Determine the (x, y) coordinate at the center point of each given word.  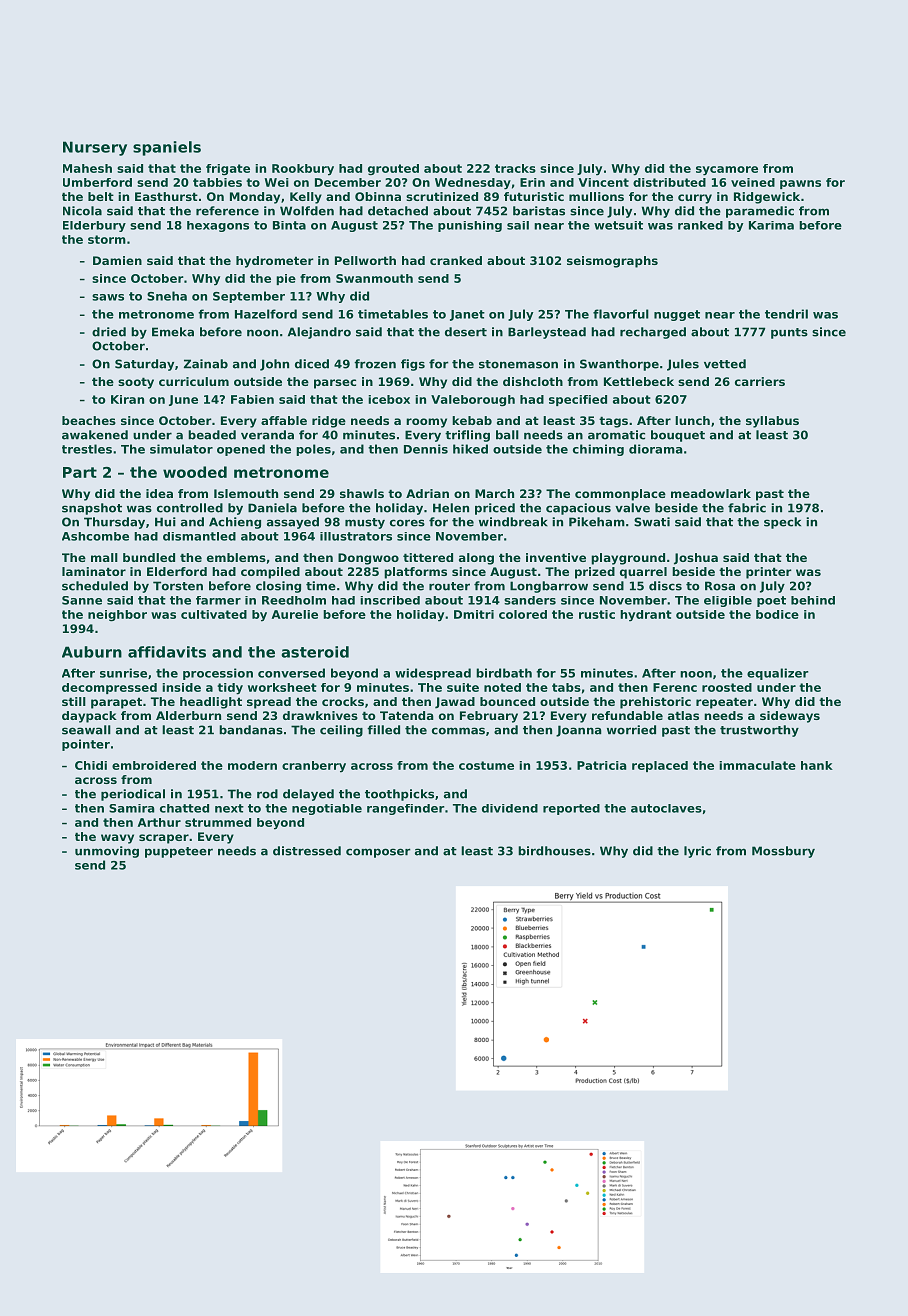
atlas (683, 715)
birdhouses (554, 851)
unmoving (107, 852)
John (274, 365)
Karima (771, 225)
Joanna (579, 731)
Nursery (95, 148)
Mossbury (783, 852)
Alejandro (319, 333)
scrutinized (442, 196)
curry (695, 199)
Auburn (92, 652)
